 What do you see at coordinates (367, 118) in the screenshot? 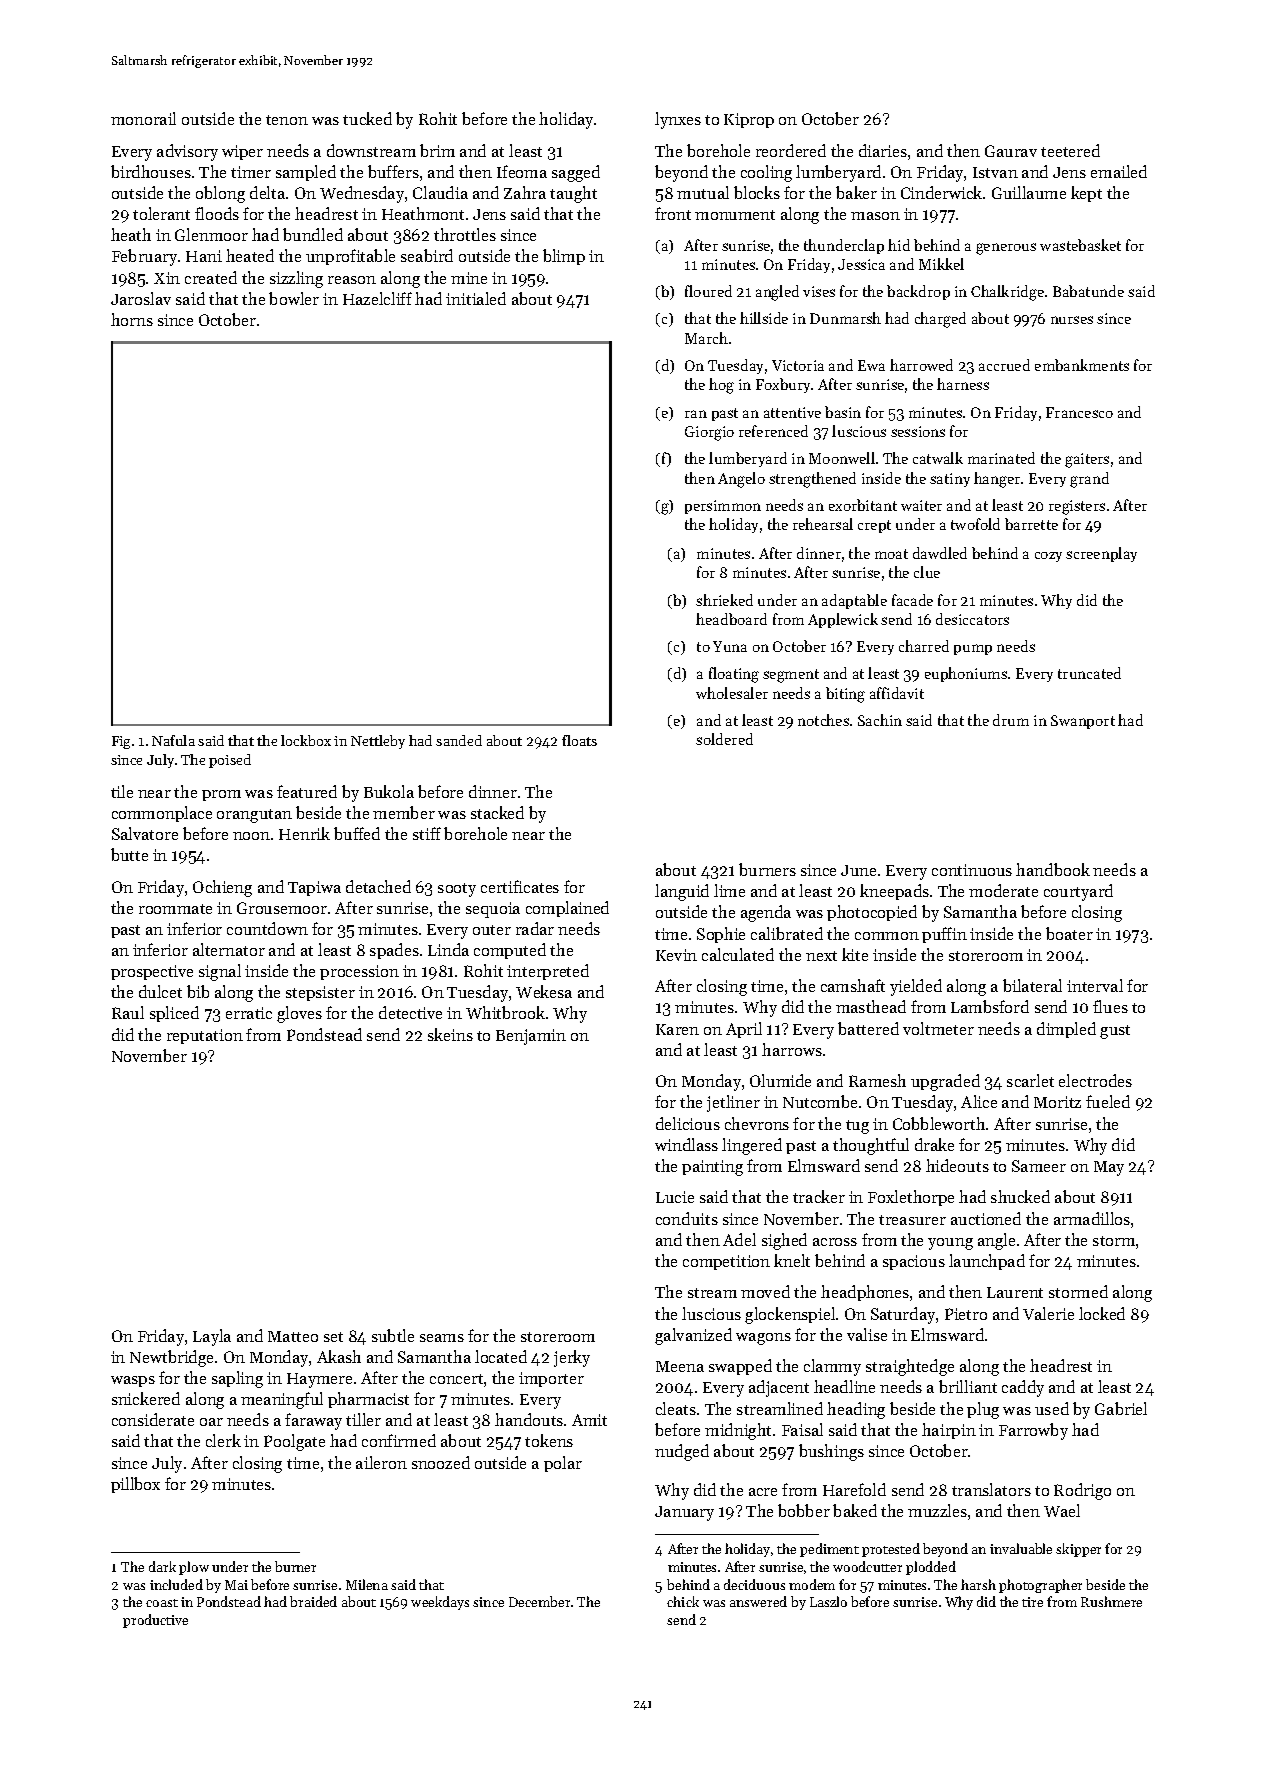
I see `tucked` at bounding box center [367, 118].
